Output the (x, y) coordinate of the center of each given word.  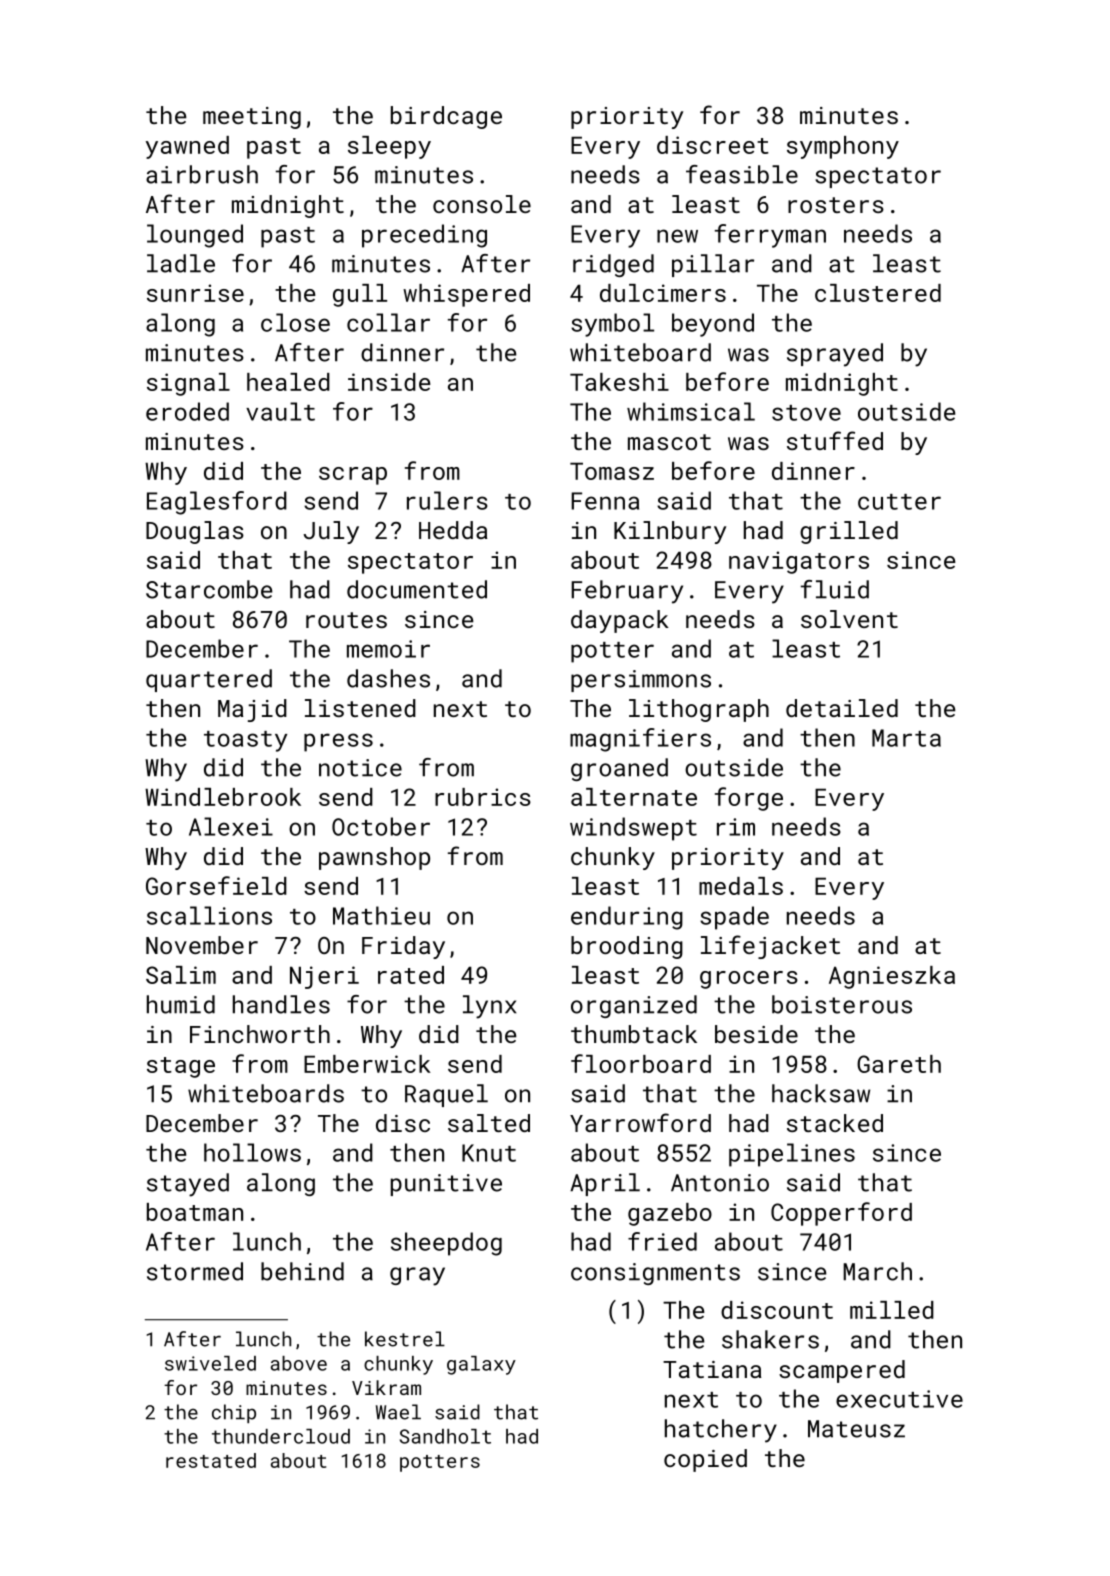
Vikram (386, 1387)
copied (705, 1460)
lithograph (699, 710)
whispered (466, 295)
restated (211, 1460)
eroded (187, 411)
